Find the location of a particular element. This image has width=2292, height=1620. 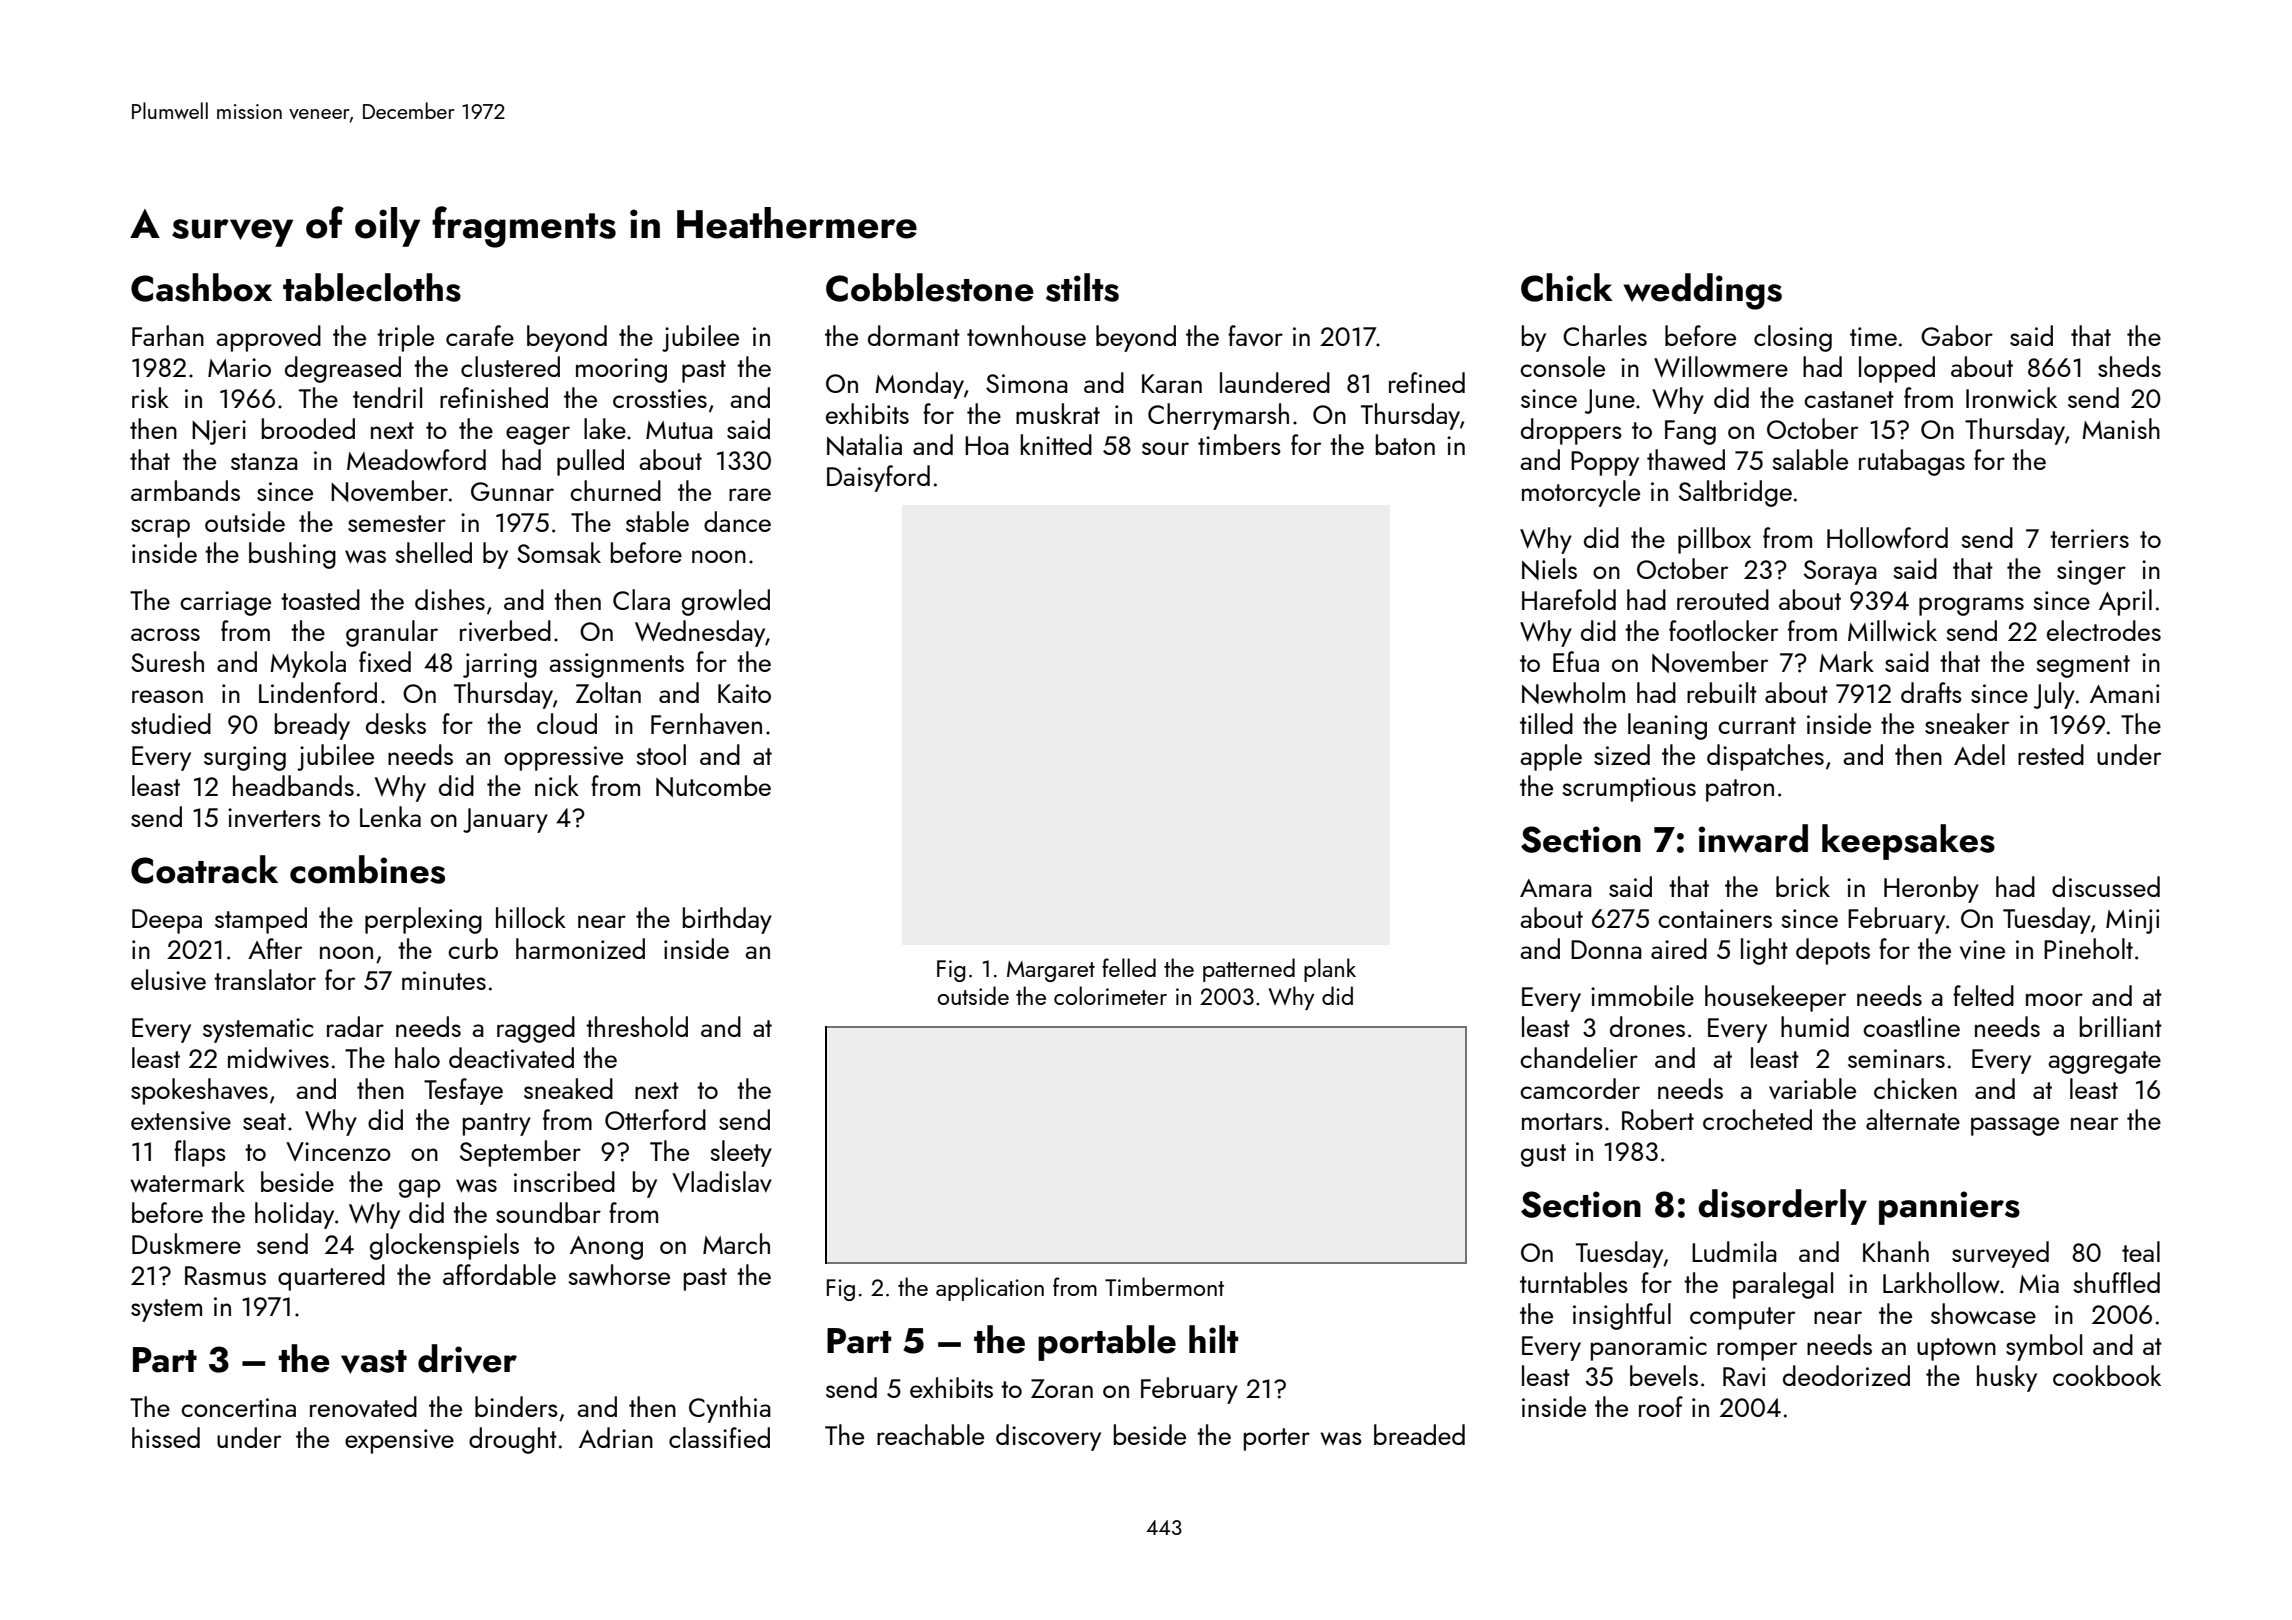

scrumptious is located at coordinates (1629, 789).
